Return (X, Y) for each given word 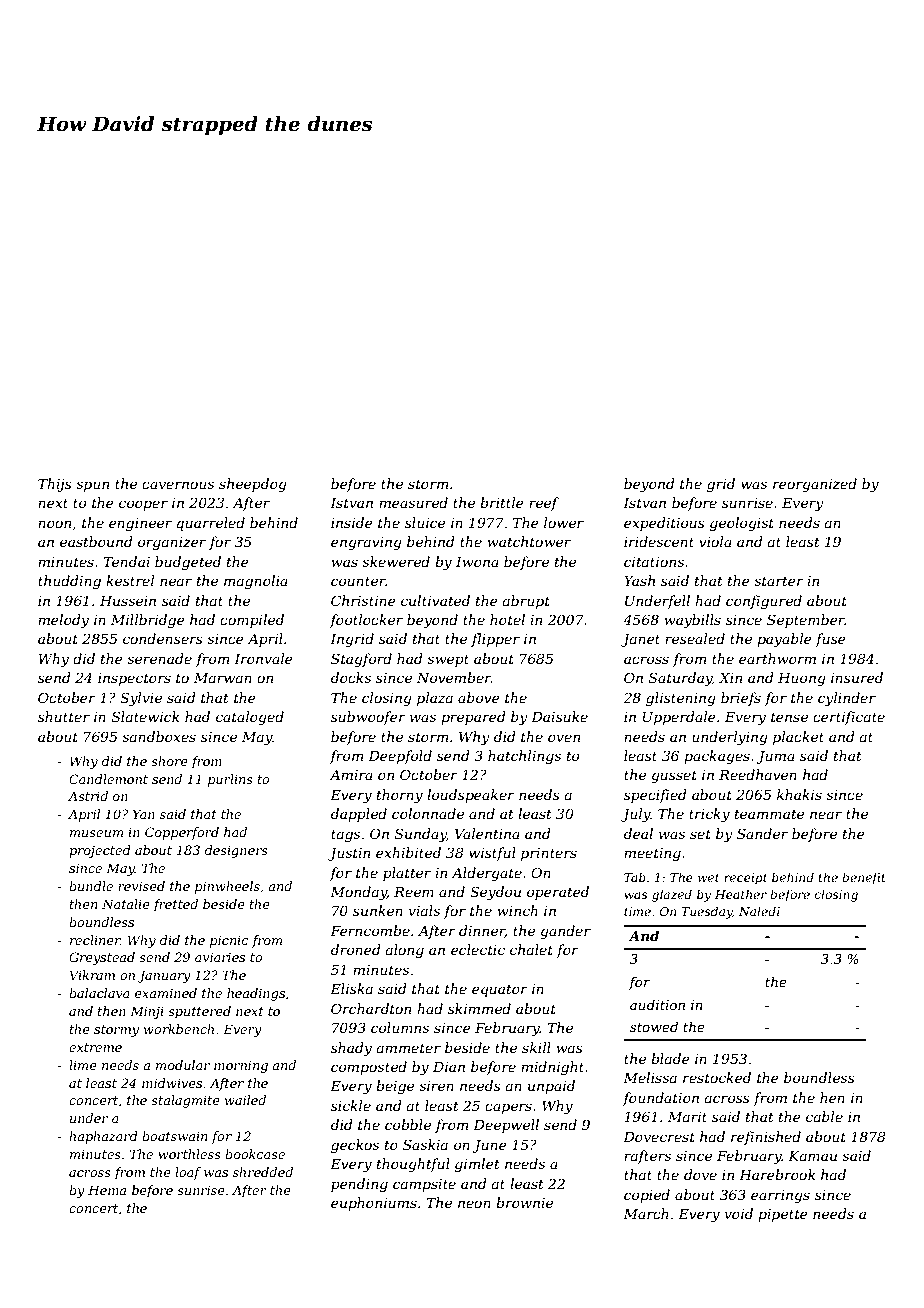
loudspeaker (471, 796)
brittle (502, 502)
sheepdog (253, 485)
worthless (189, 1154)
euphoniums (374, 1204)
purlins (230, 780)
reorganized (815, 485)
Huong (802, 679)
